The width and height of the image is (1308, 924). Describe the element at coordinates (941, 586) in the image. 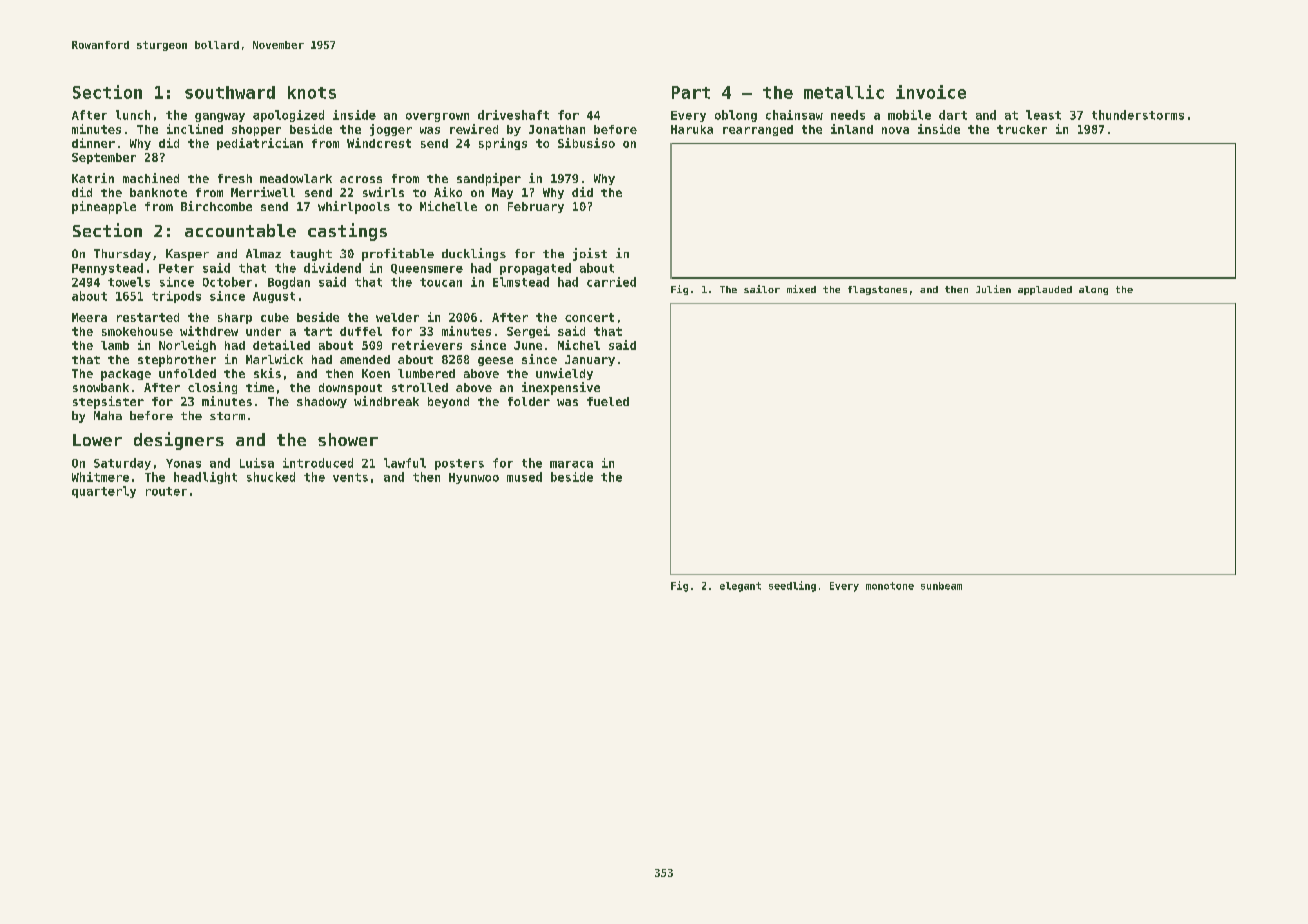

I see `sunbeam` at that location.
